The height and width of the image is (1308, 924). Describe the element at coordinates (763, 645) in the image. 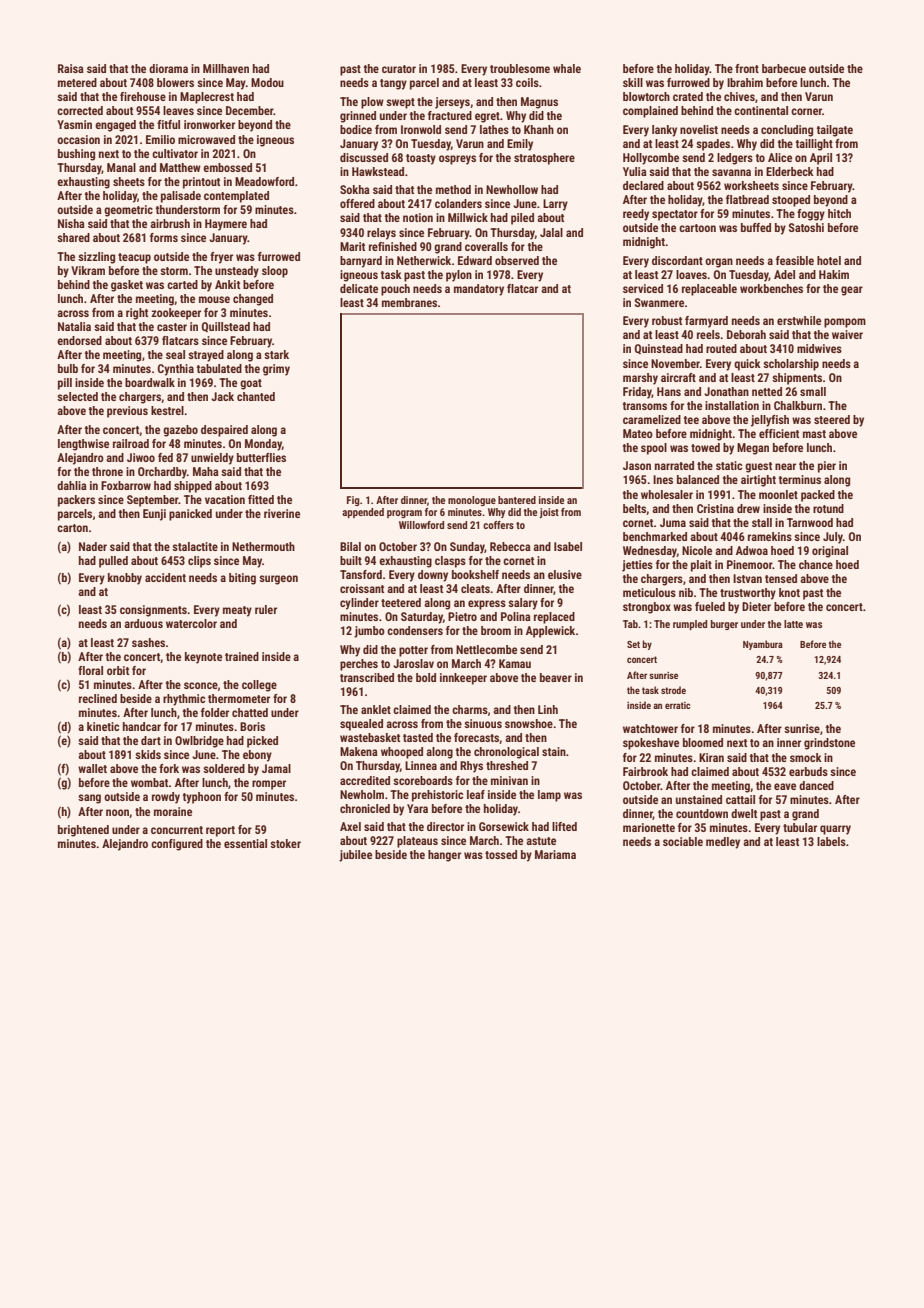

I see `Nyambura` at that location.
